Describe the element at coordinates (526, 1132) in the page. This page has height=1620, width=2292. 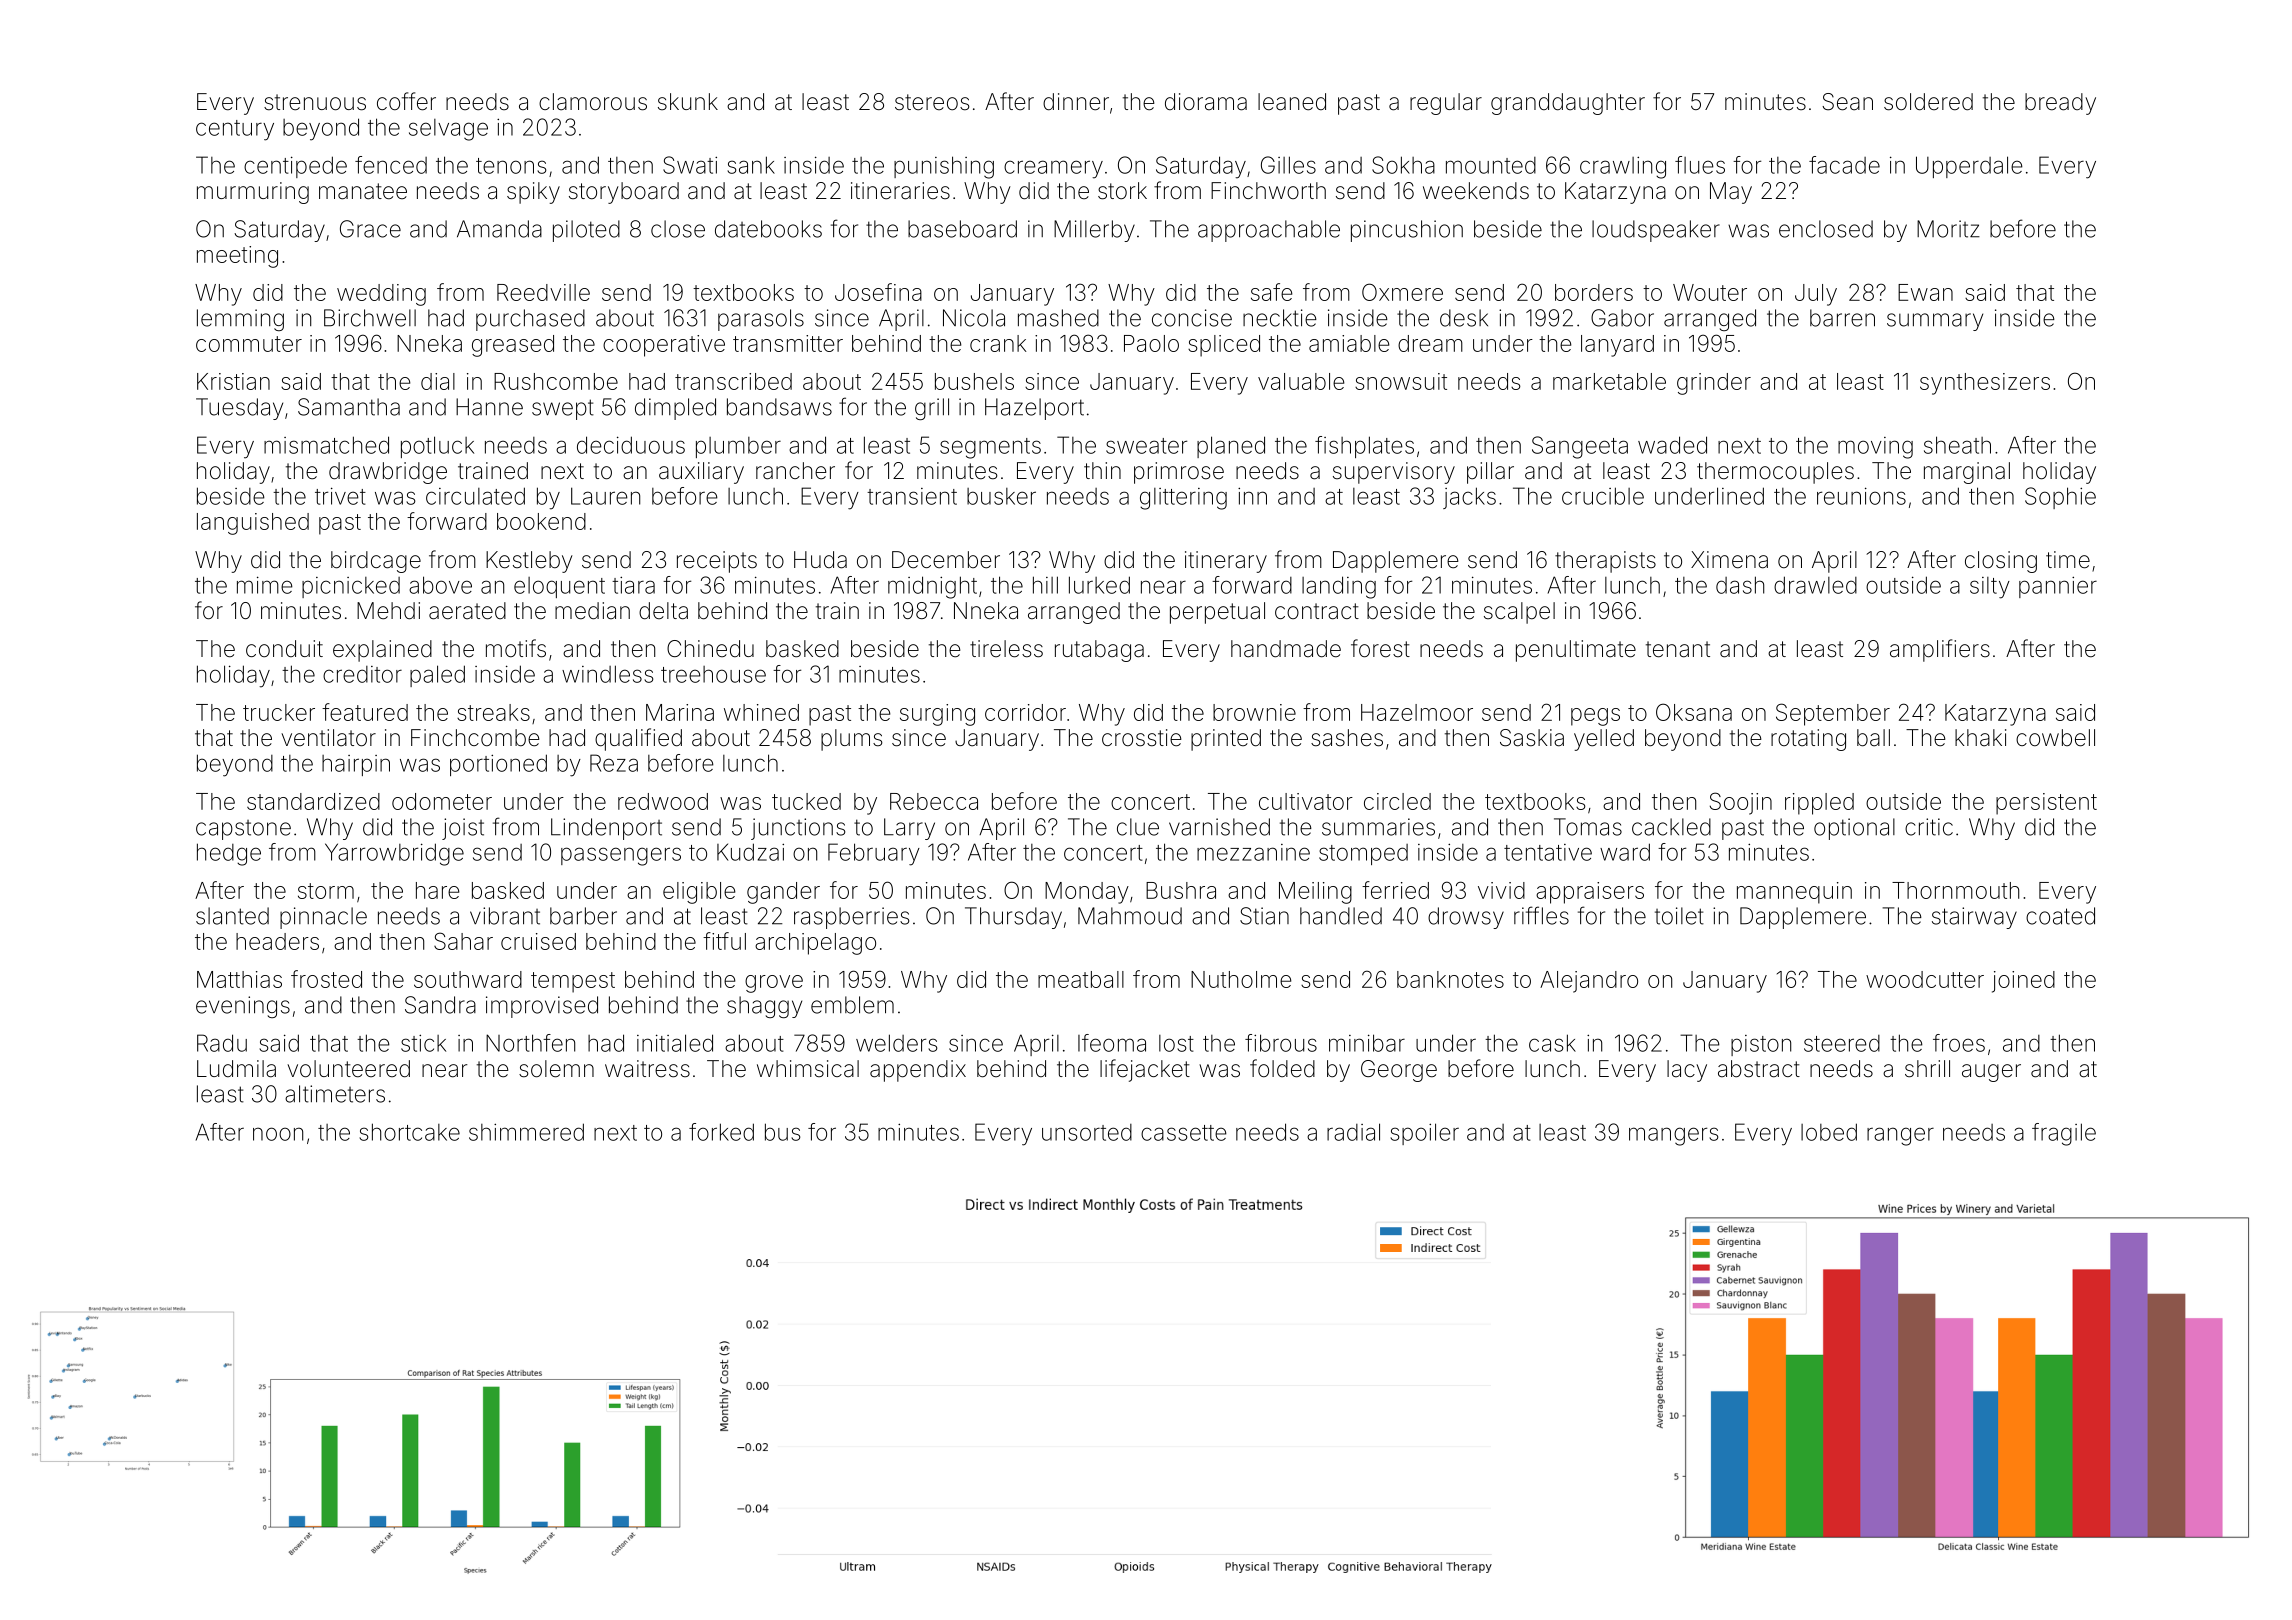
I see `shimmered` at that location.
